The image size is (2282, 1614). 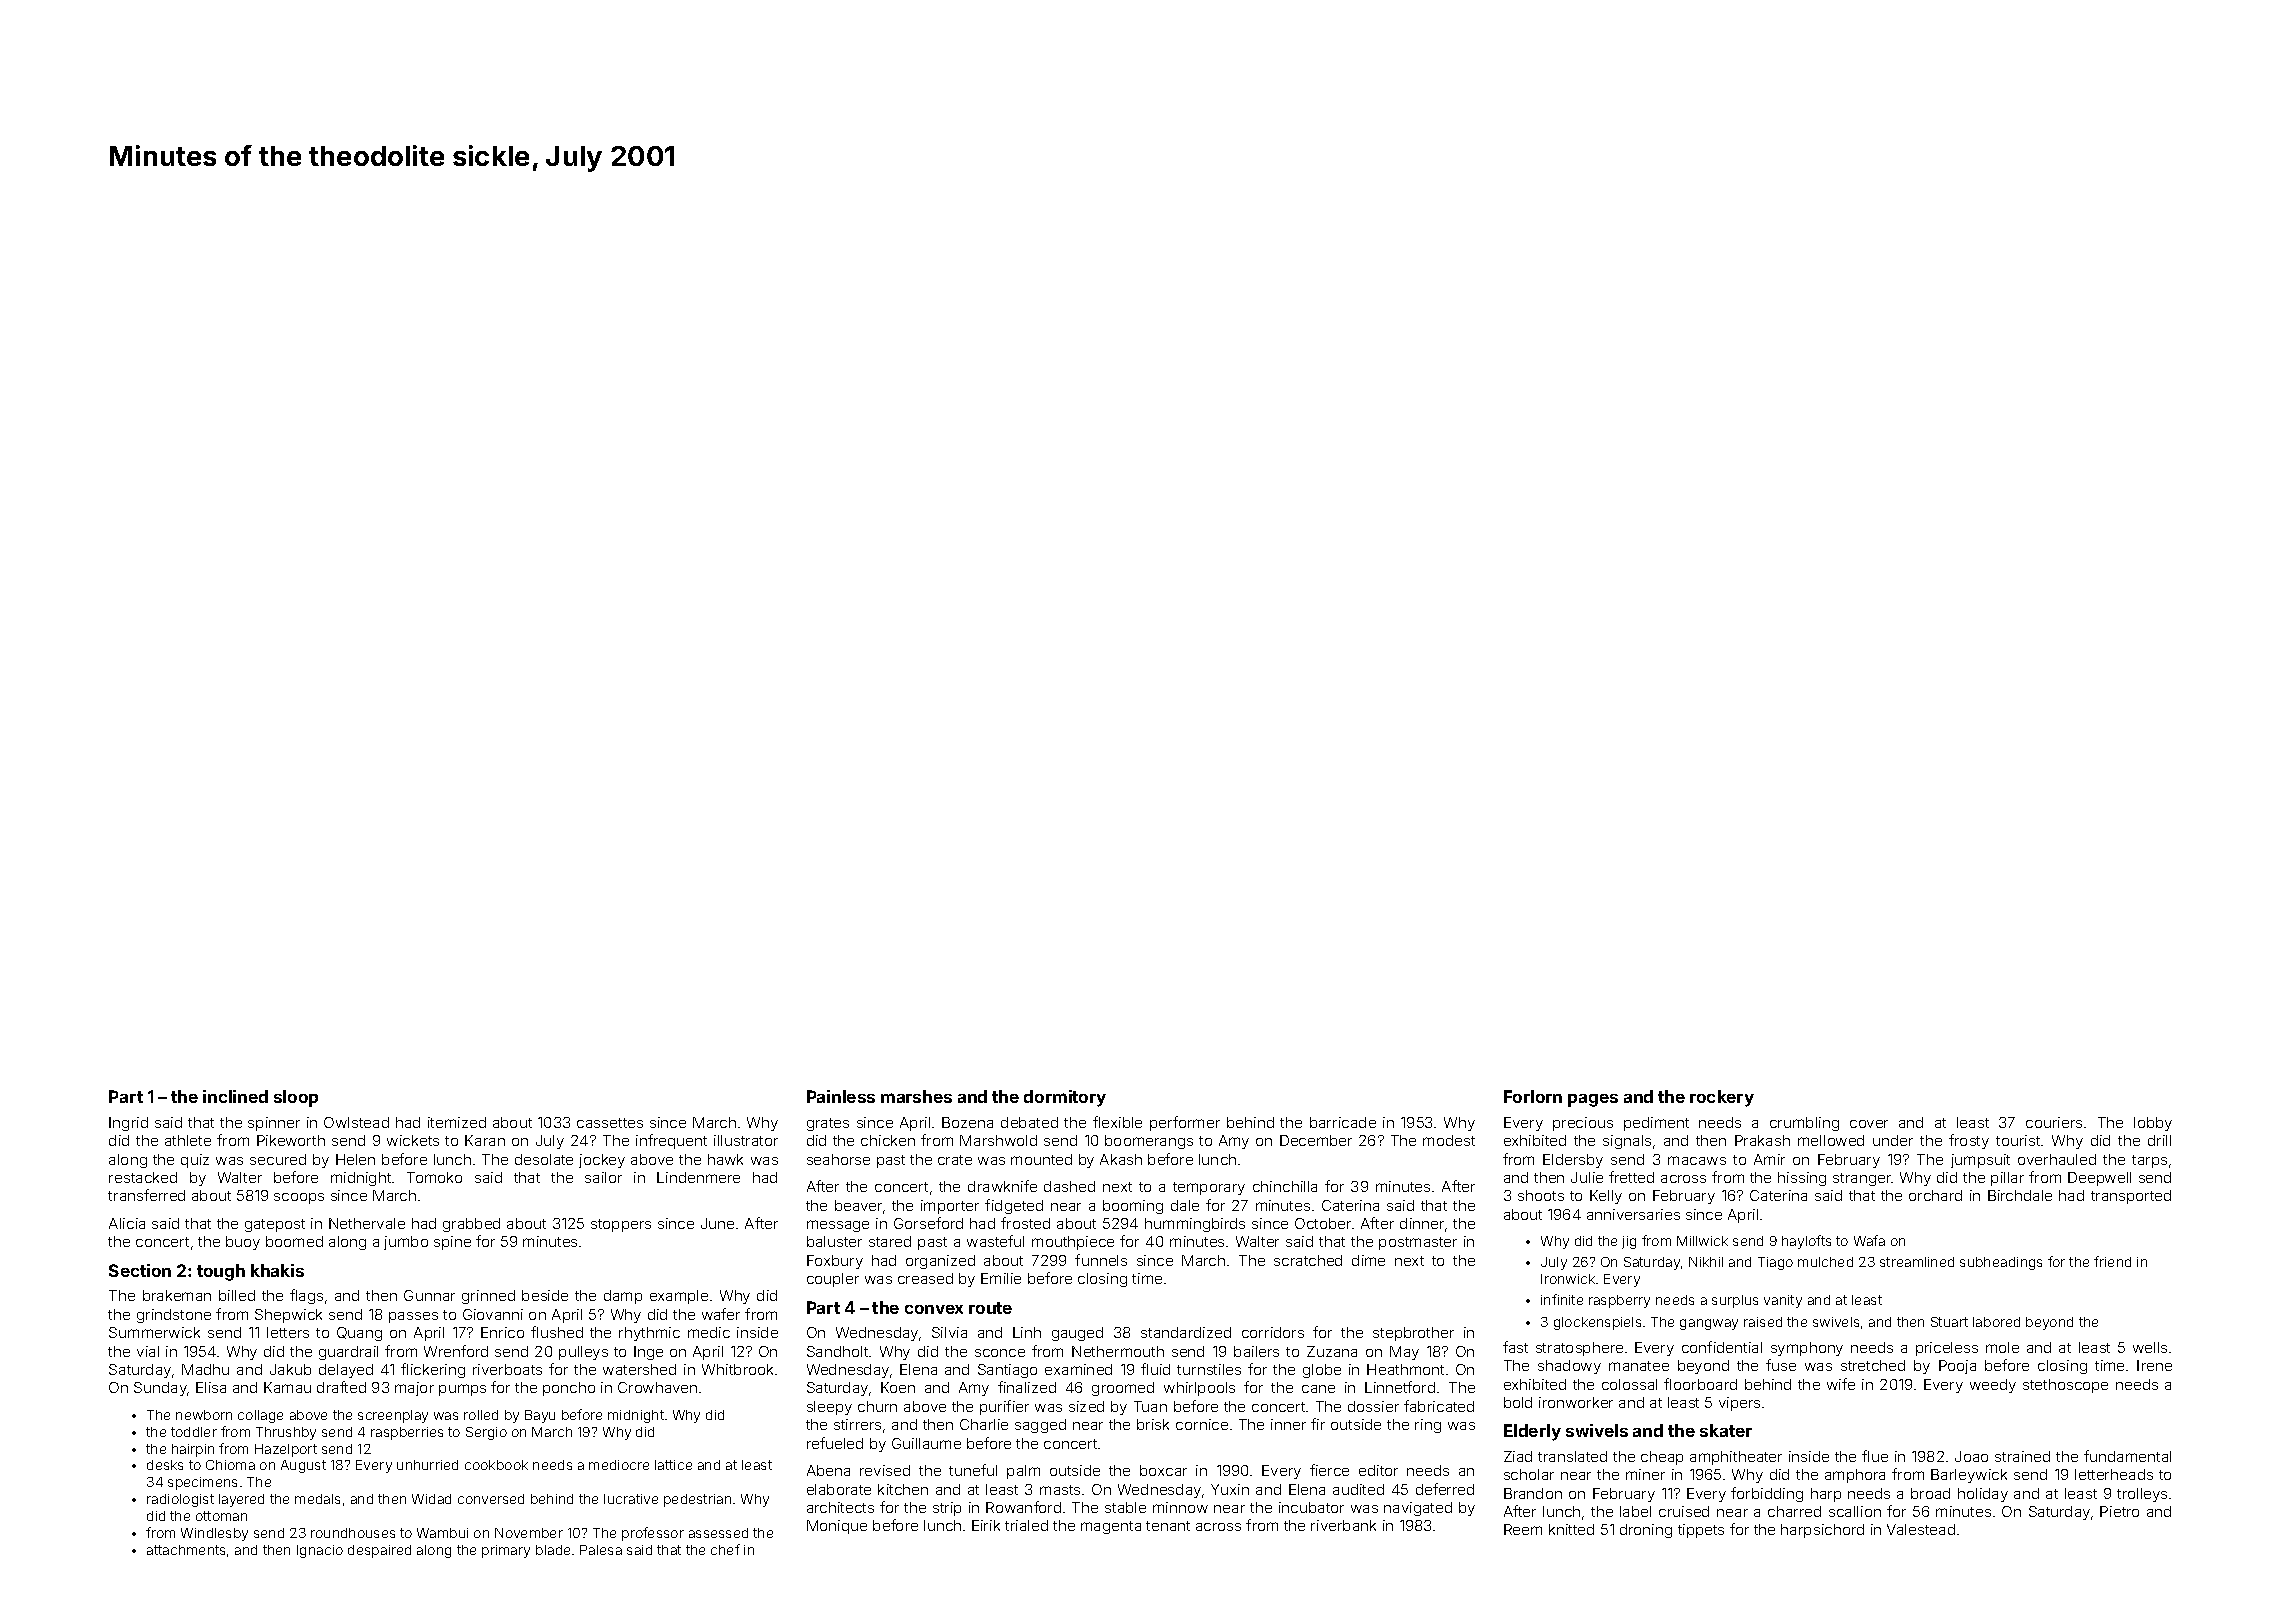 What do you see at coordinates (1209, 1369) in the image?
I see `turnstiles` at bounding box center [1209, 1369].
